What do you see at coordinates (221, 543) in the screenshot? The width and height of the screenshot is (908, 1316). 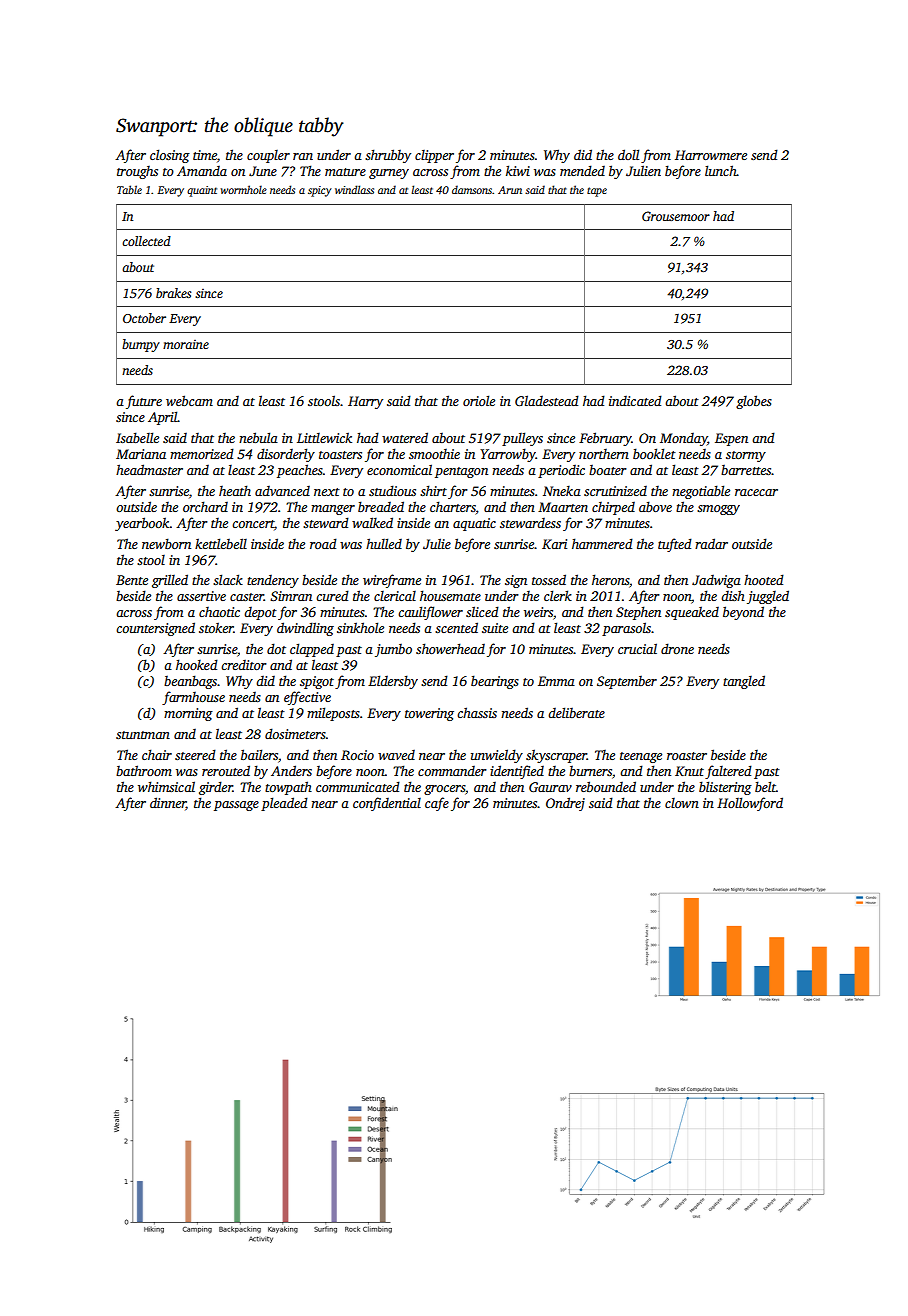 I see `kettlebell` at bounding box center [221, 543].
